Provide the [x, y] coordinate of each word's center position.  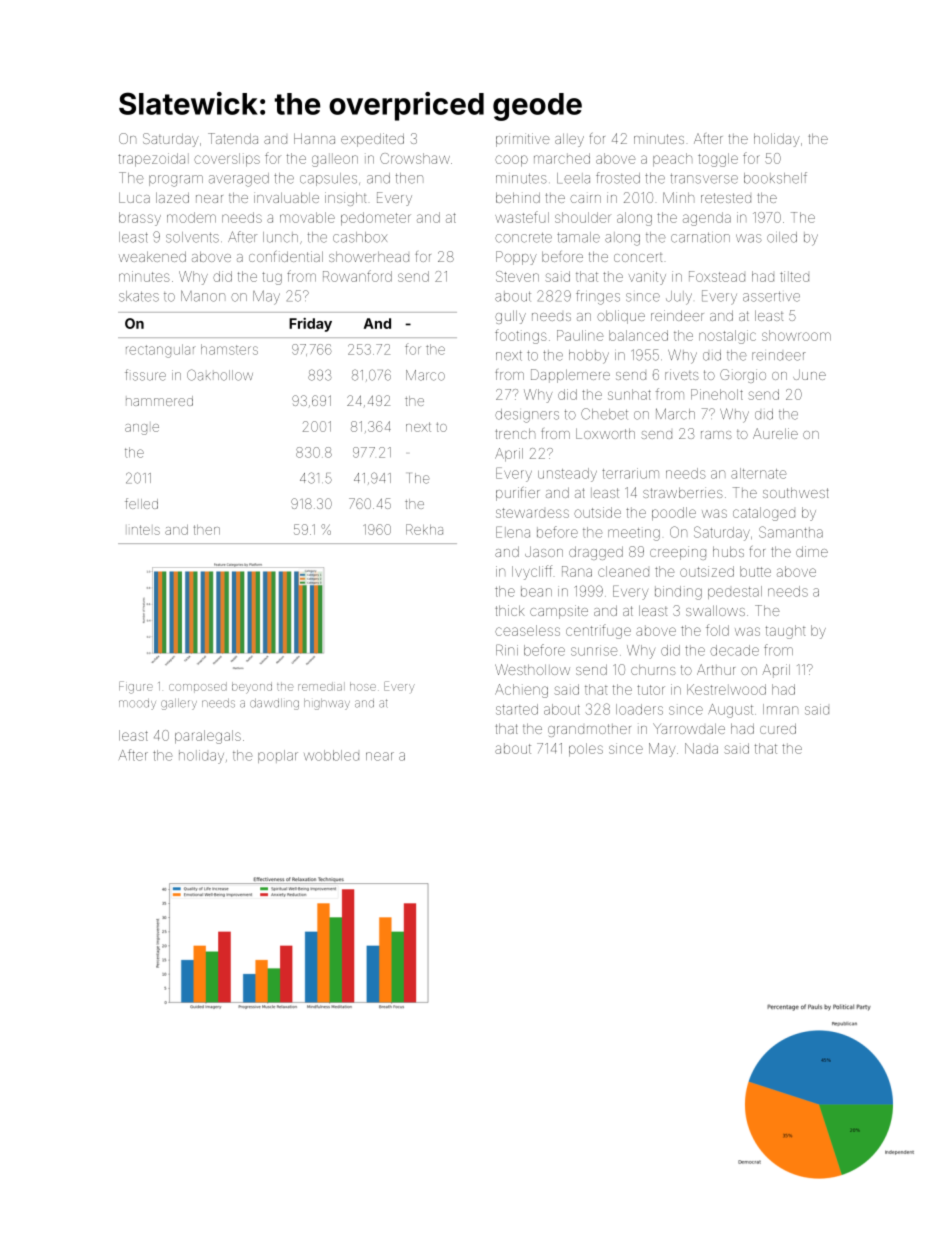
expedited [372, 140]
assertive [771, 296]
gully [510, 317]
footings [521, 336]
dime [812, 551]
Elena [513, 532]
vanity [647, 278]
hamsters [229, 349]
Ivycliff [532, 572]
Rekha [424, 529]
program [176, 181]
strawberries [682, 492]
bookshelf [775, 178]
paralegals [208, 737]
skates [139, 296]
